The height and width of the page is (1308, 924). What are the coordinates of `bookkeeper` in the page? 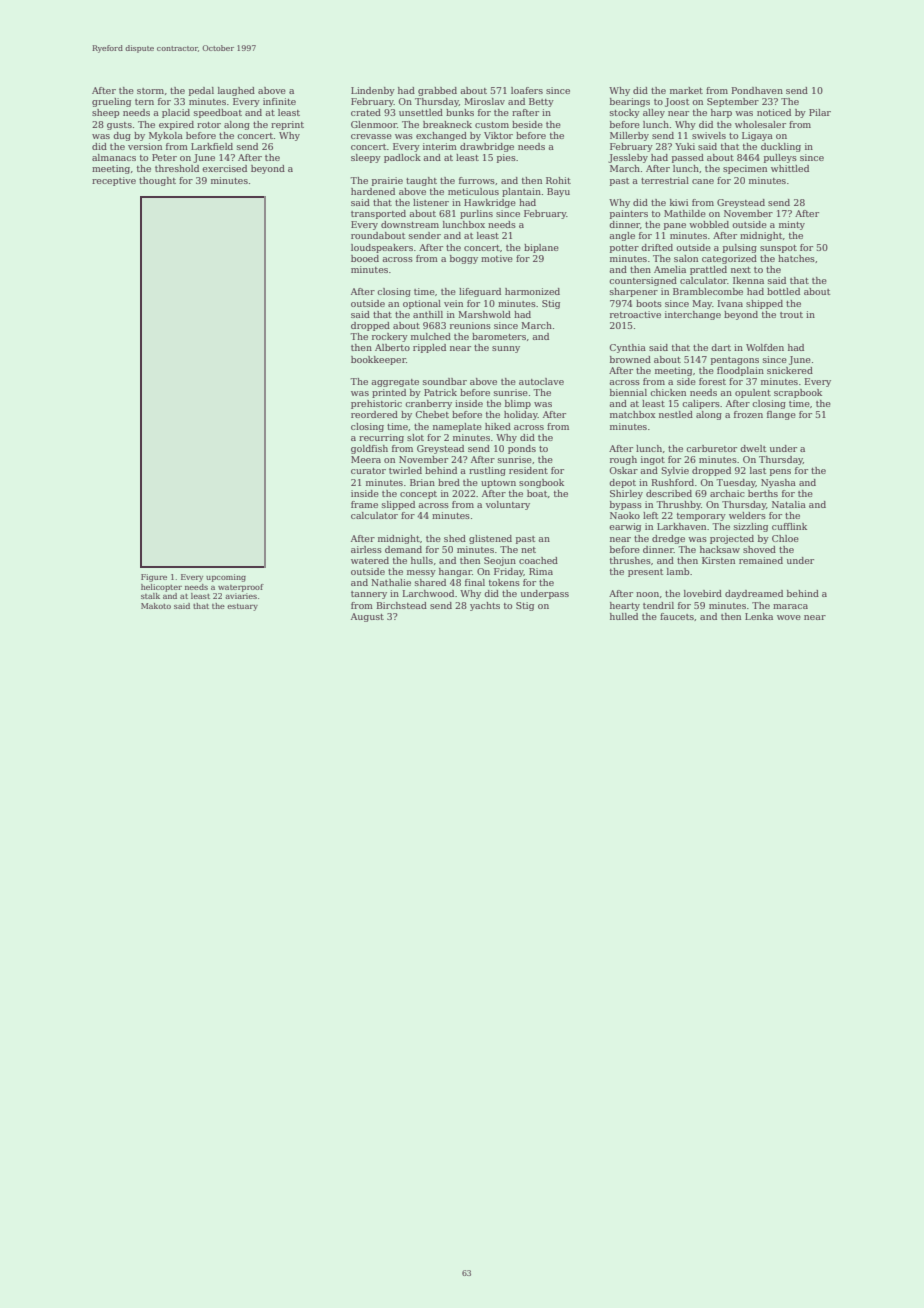 It's located at (378, 360).
